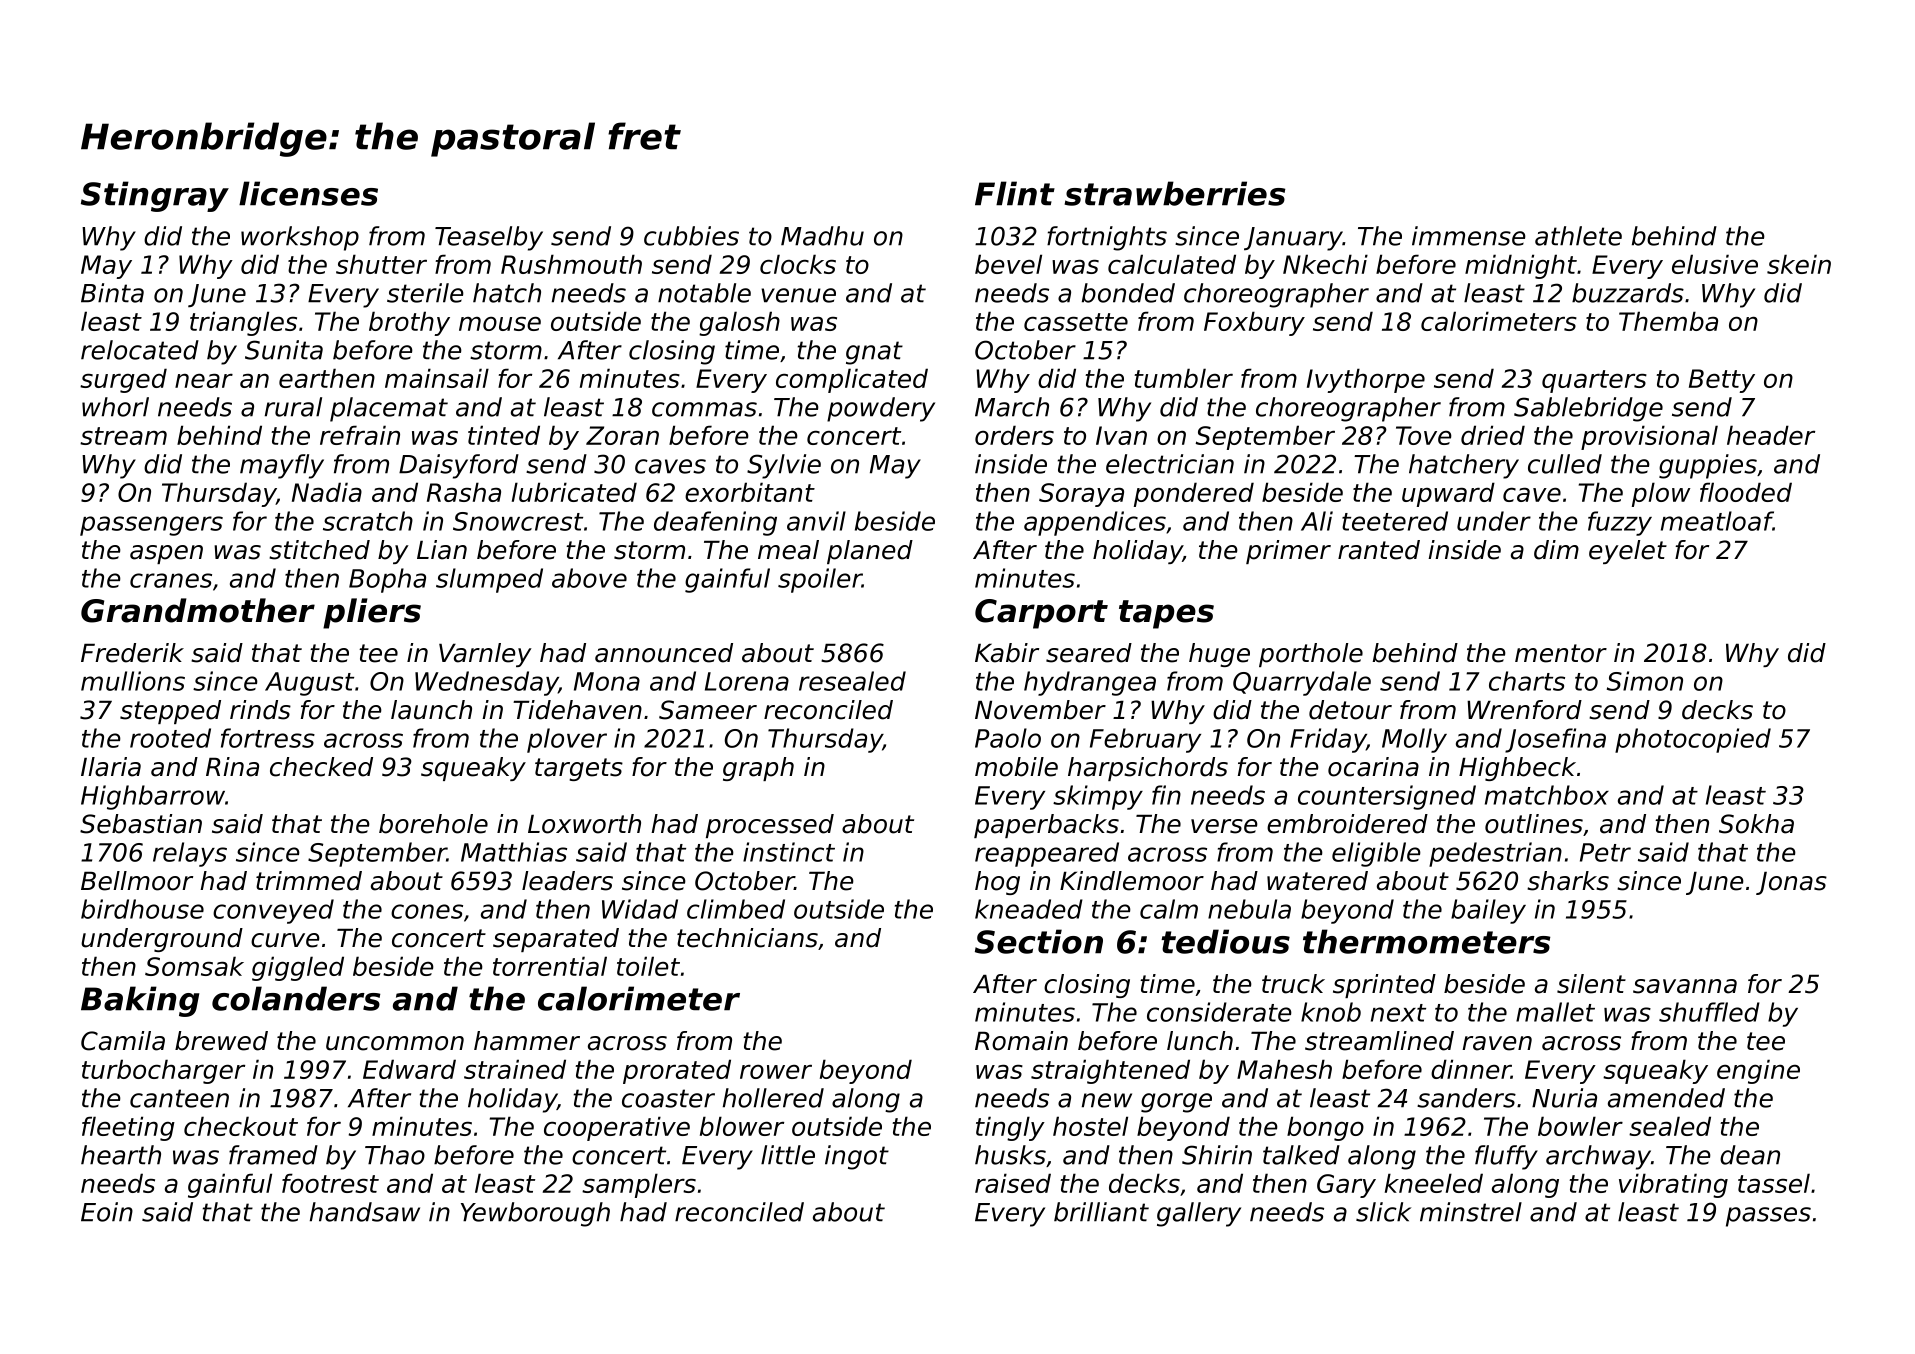 This screenshot has height=1354, width=1915. I want to click on relays, so click(190, 854).
